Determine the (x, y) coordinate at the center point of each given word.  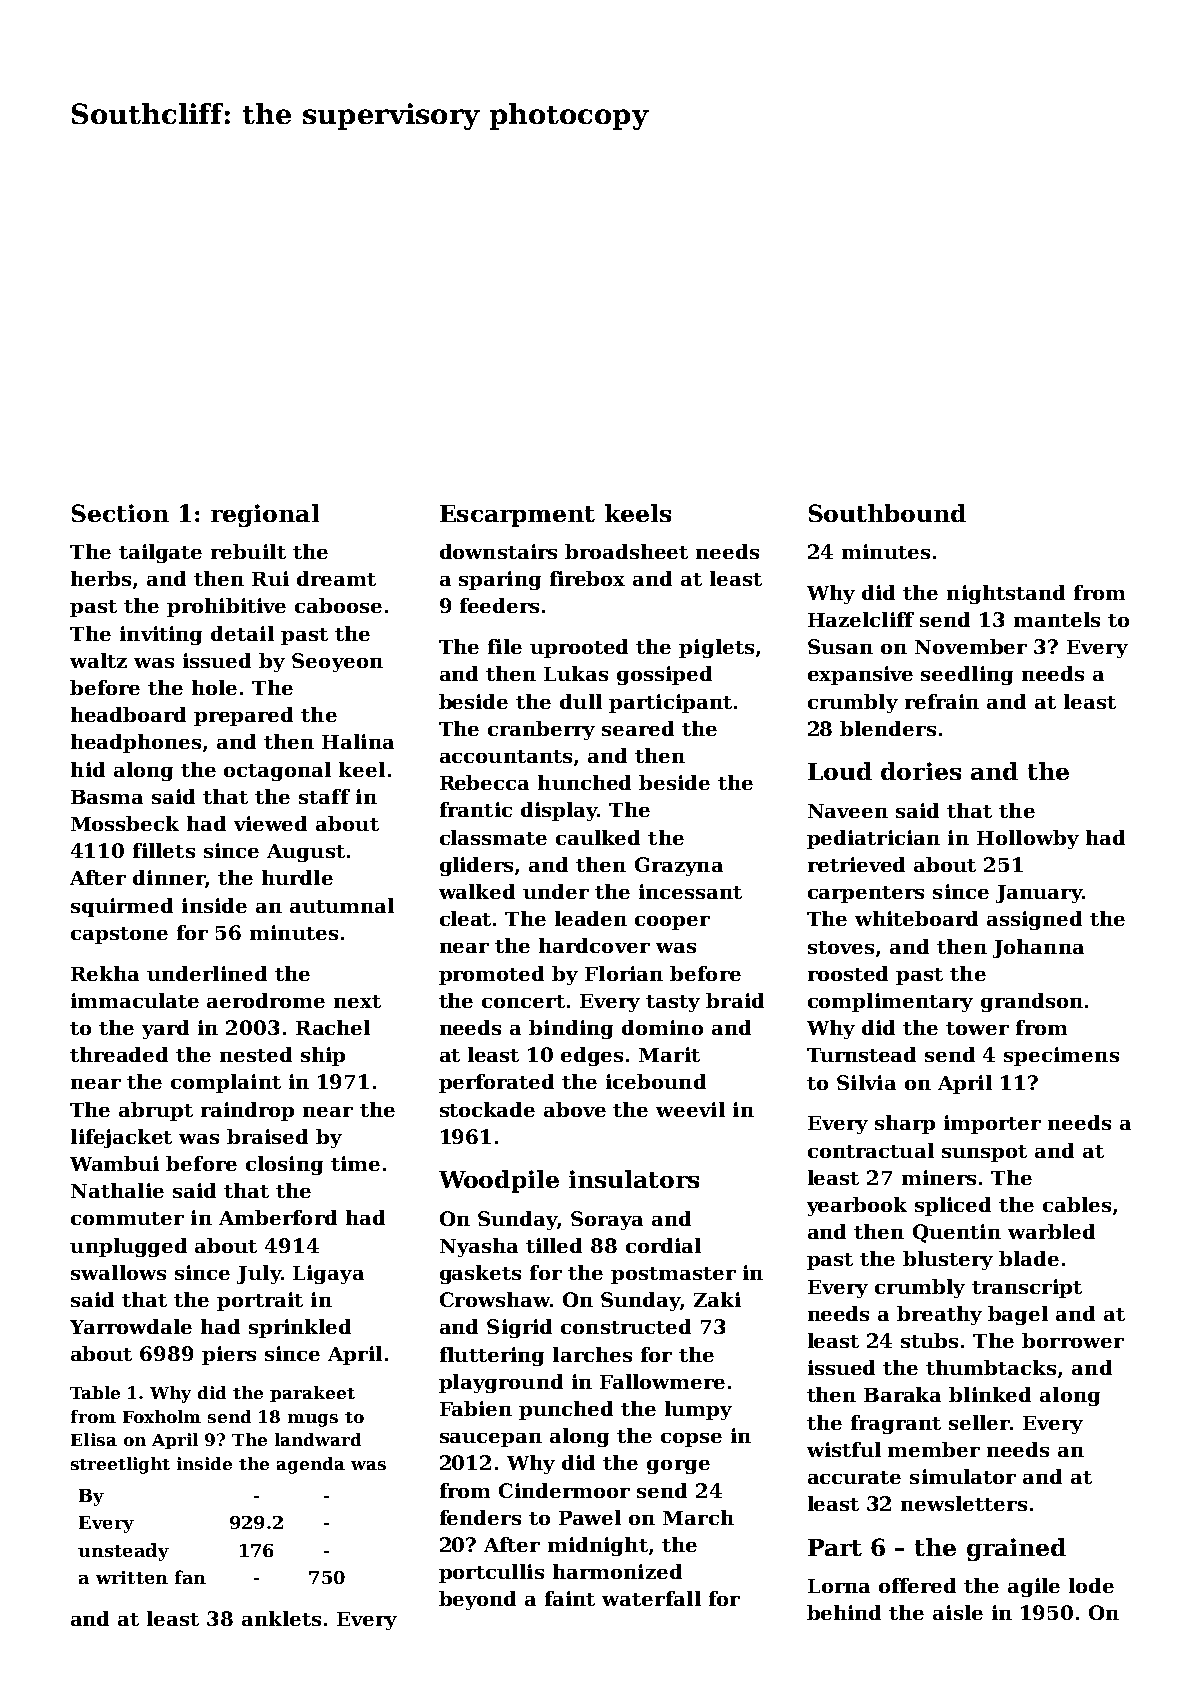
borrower (1073, 1340)
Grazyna (679, 866)
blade (1029, 1258)
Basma (107, 797)
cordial (663, 1245)
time (355, 1163)
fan (190, 1577)
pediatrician (873, 839)
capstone (119, 935)
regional (265, 515)
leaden (591, 918)
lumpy (698, 1410)
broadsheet (626, 551)
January (1039, 894)
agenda (311, 1465)
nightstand (1006, 594)
